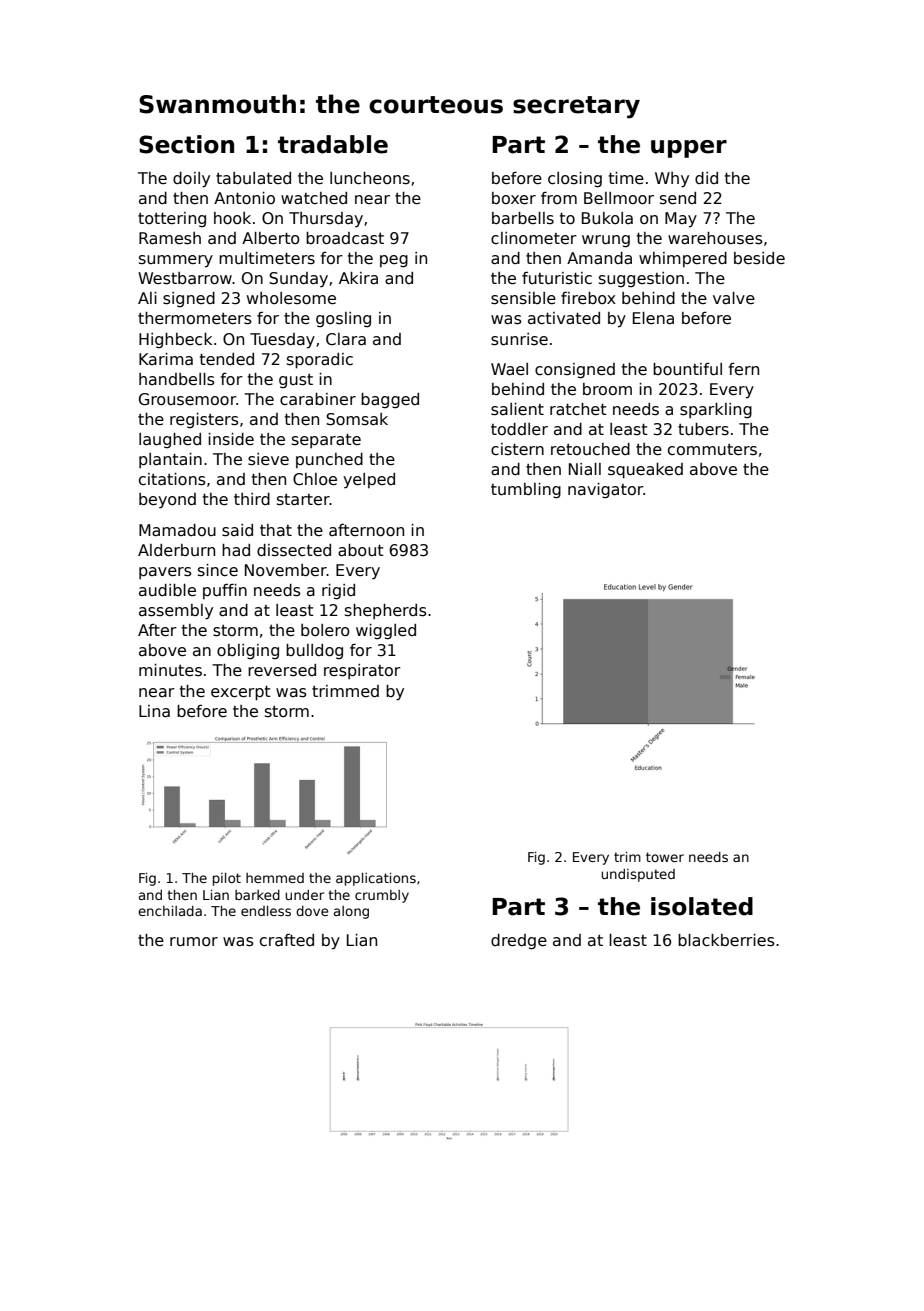 The width and height of the document is (924, 1311). I want to click on closing, so click(575, 180).
